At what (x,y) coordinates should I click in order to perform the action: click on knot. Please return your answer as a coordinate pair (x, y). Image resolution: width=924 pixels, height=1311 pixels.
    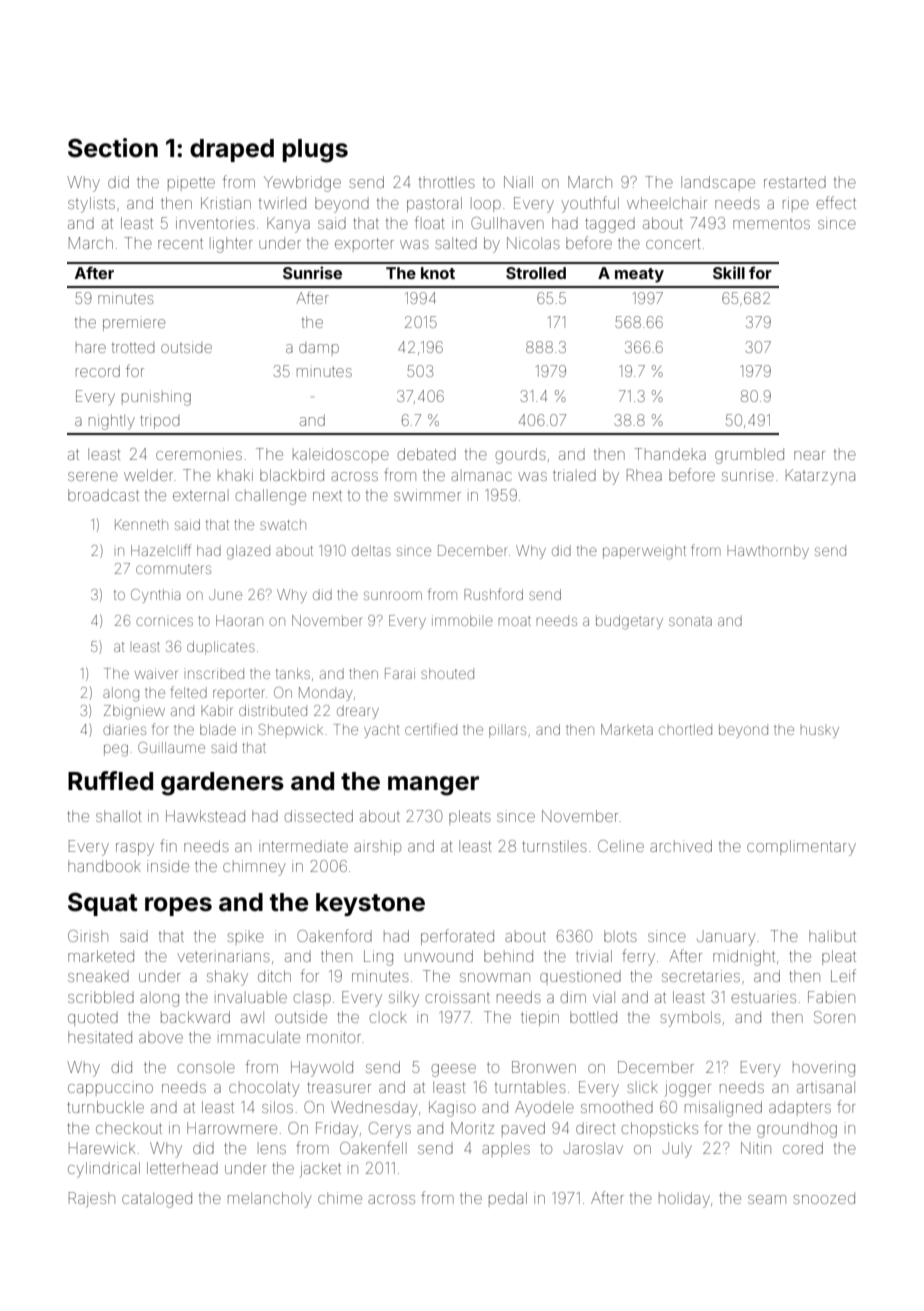
    Looking at the image, I should click on (438, 273).
